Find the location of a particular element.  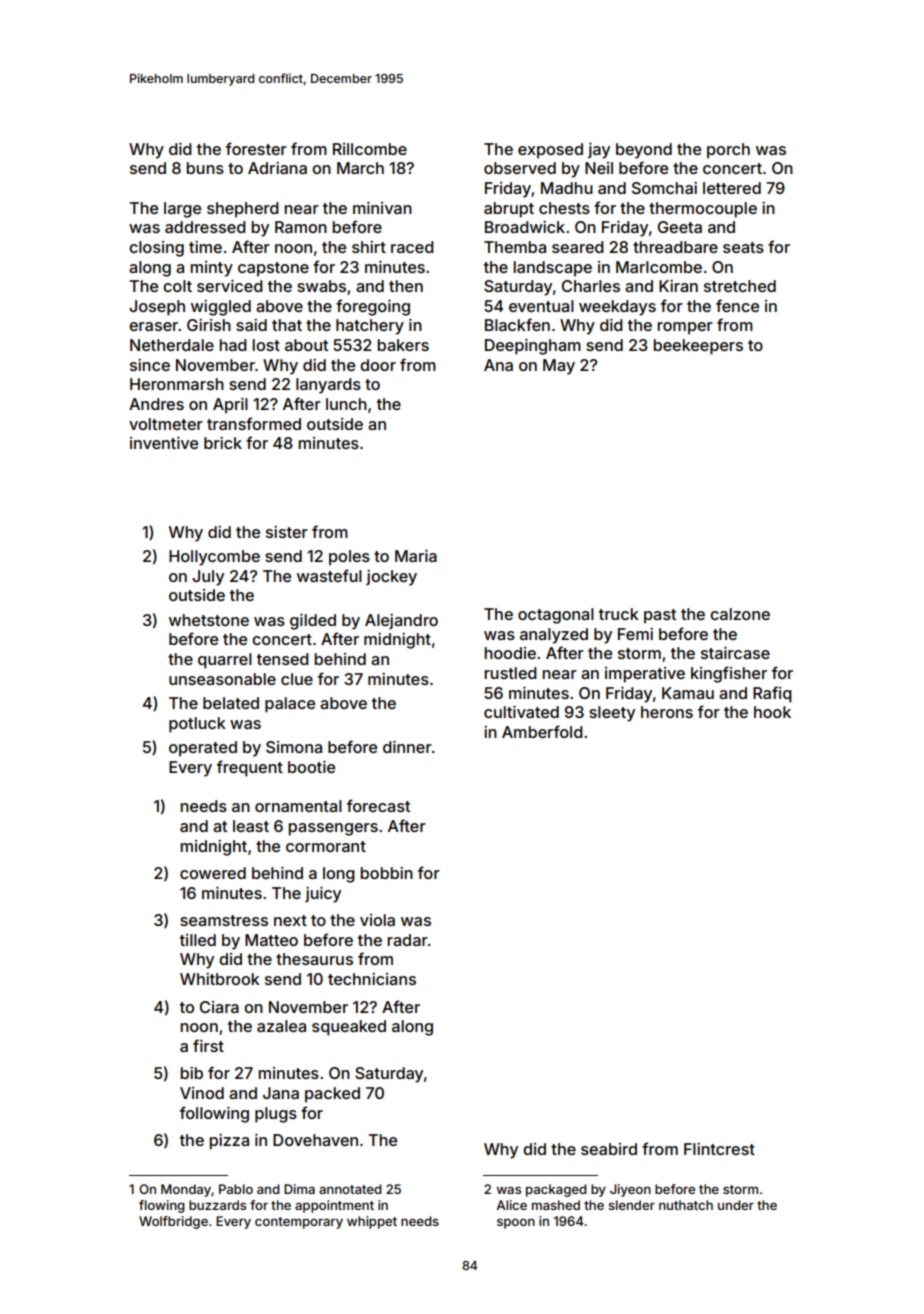

dinner is located at coordinates (407, 747).
